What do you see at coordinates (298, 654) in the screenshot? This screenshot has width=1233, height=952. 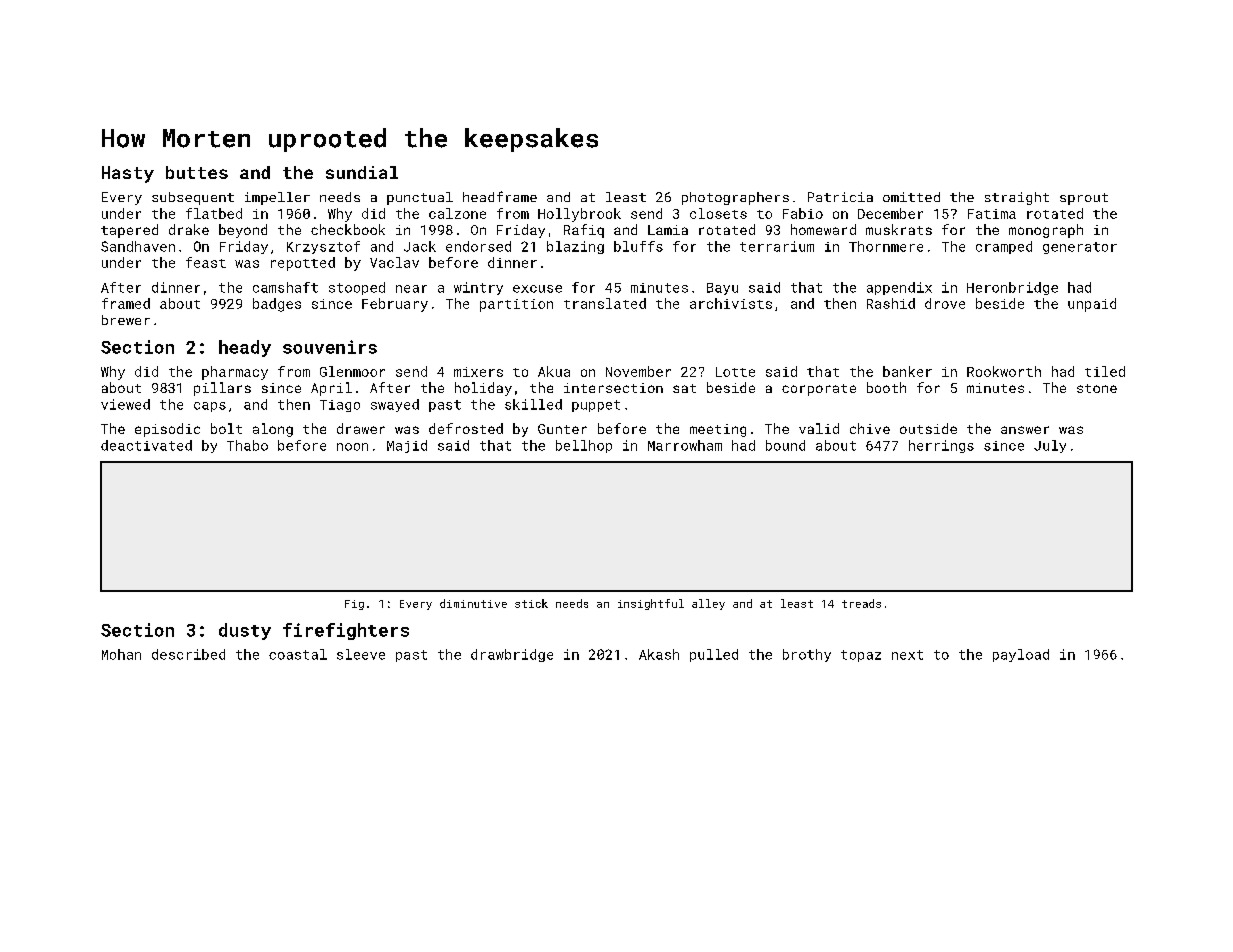 I see `coastal` at bounding box center [298, 654].
